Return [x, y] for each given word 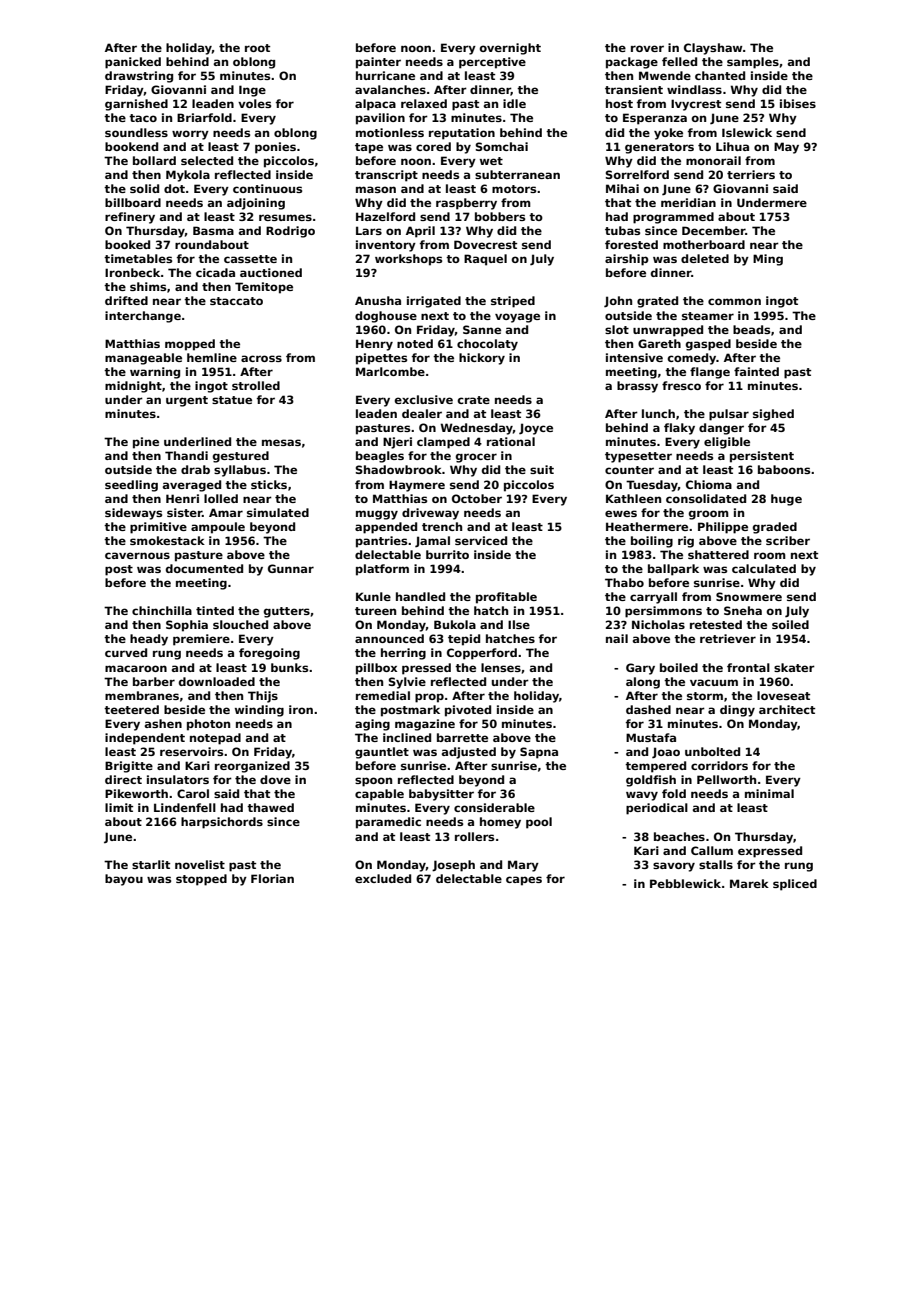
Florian [272, 878]
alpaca [375, 105]
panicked [133, 63]
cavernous [137, 555]
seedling [131, 486]
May [786, 148]
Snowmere [749, 596]
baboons [784, 469]
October [477, 498]
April [420, 232]
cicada [215, 272]
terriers [751, 174]
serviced [481, 540]
